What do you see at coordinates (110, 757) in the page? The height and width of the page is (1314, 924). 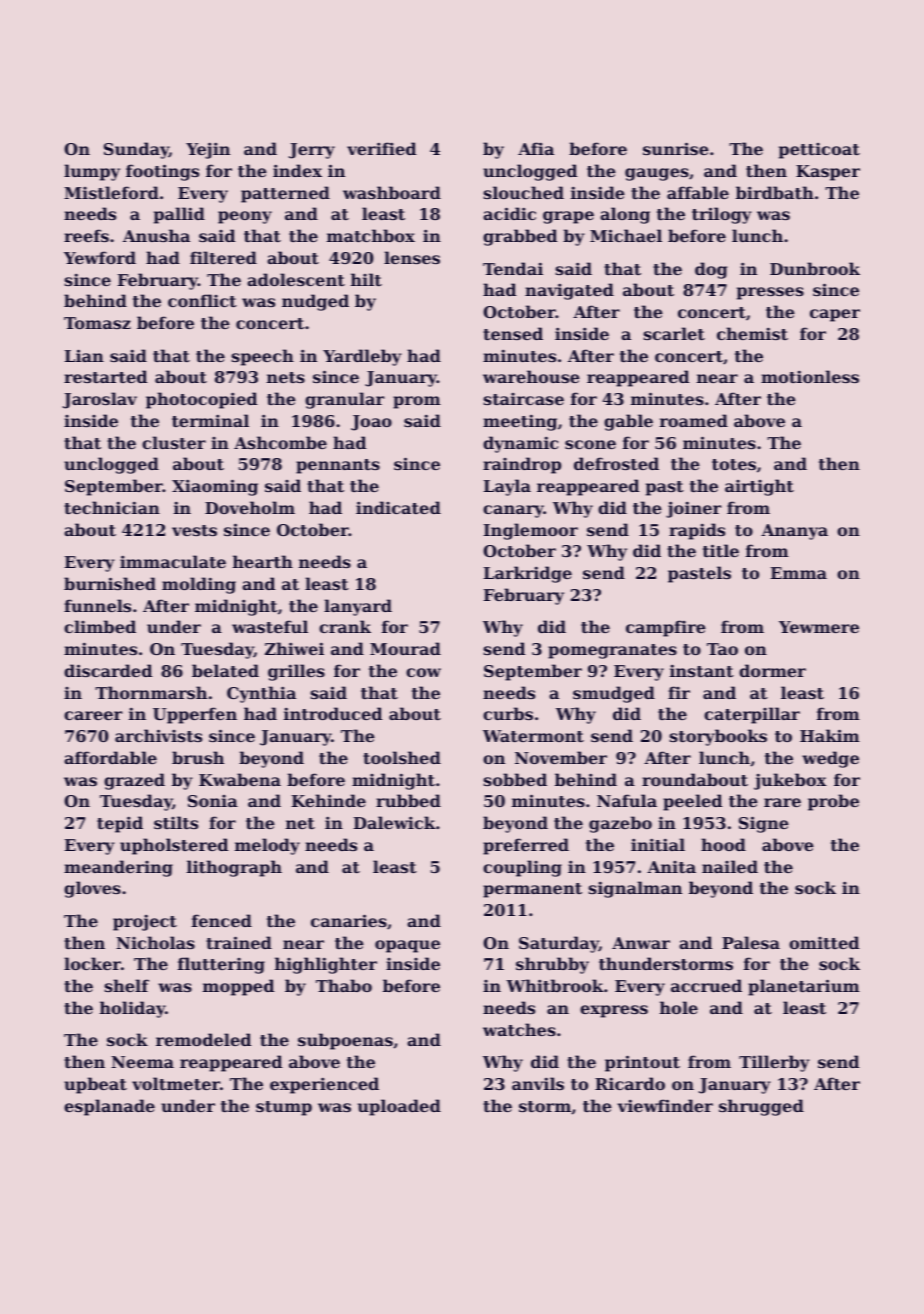 I see `affordable` at bounding box center [110, 757].
